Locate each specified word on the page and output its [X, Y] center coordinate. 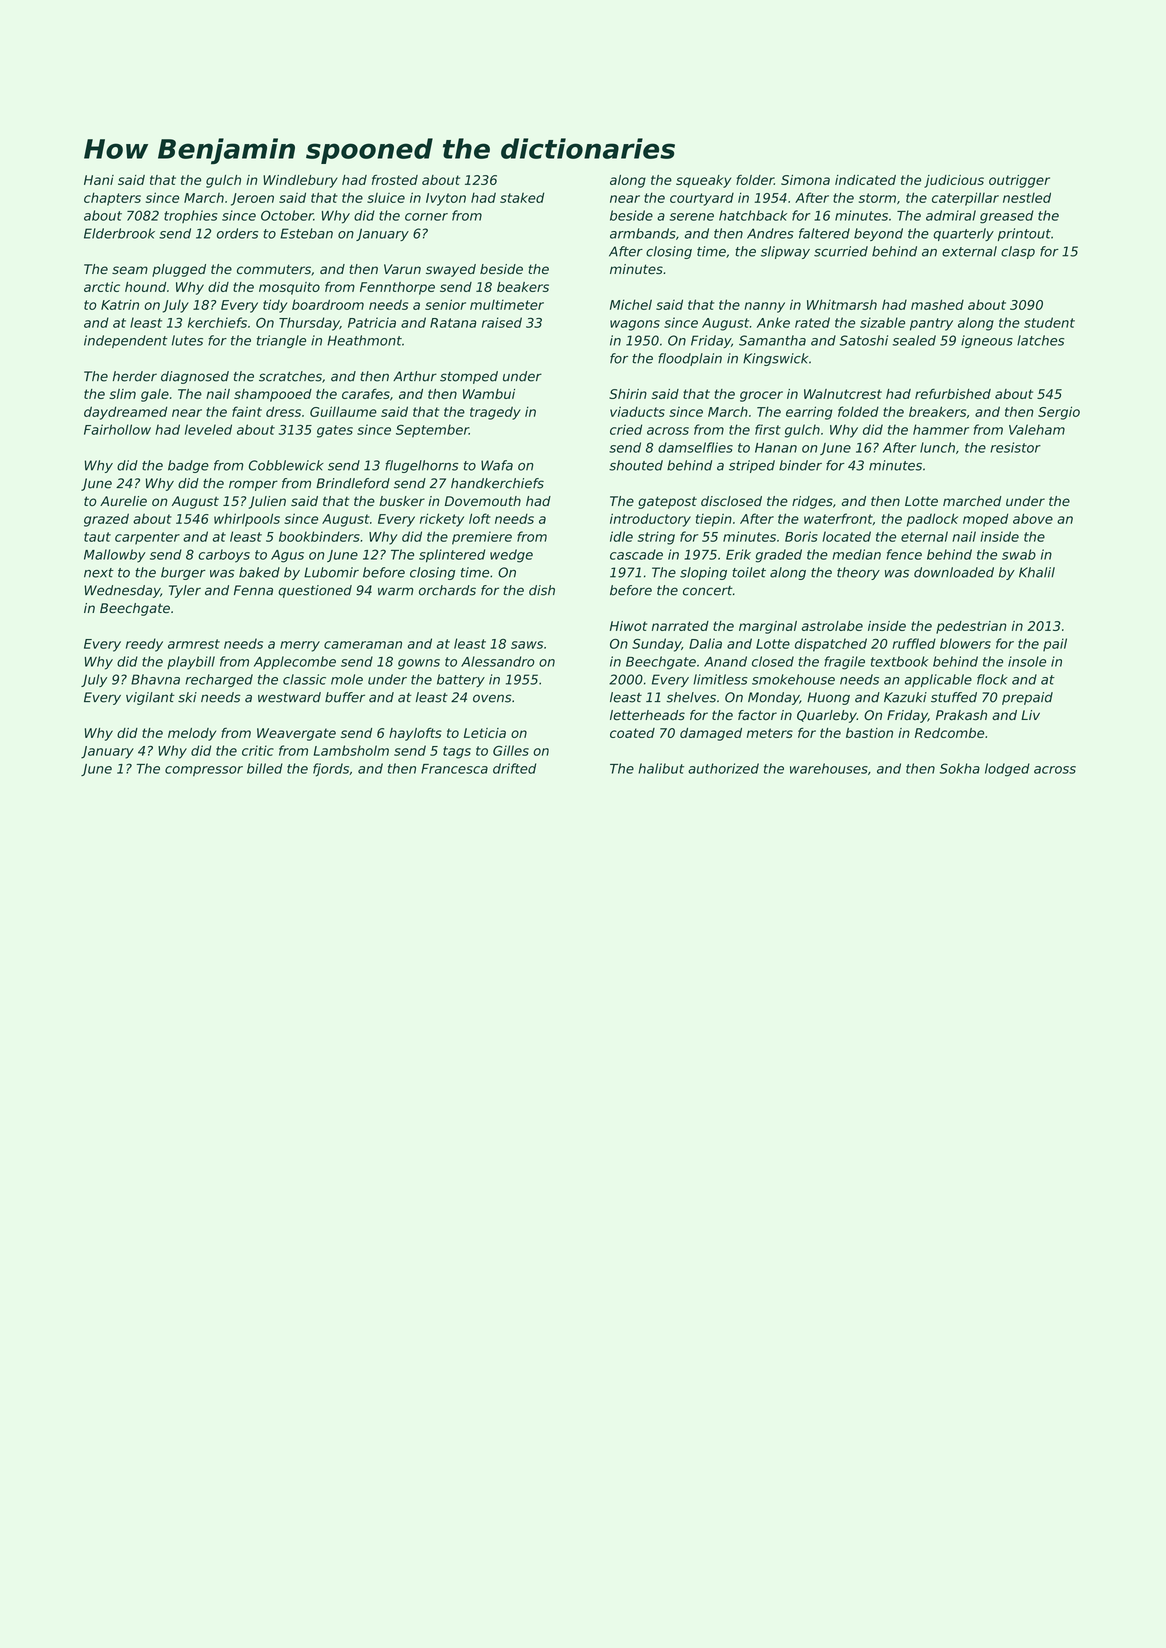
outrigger [1019, 181]
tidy [275, 306]
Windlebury [300, 181]
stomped [469, 377]
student [1049, 322]
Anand [725, 661]
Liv [1030, 715]
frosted [395, 180]
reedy [144, 645]
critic [258, 750]
